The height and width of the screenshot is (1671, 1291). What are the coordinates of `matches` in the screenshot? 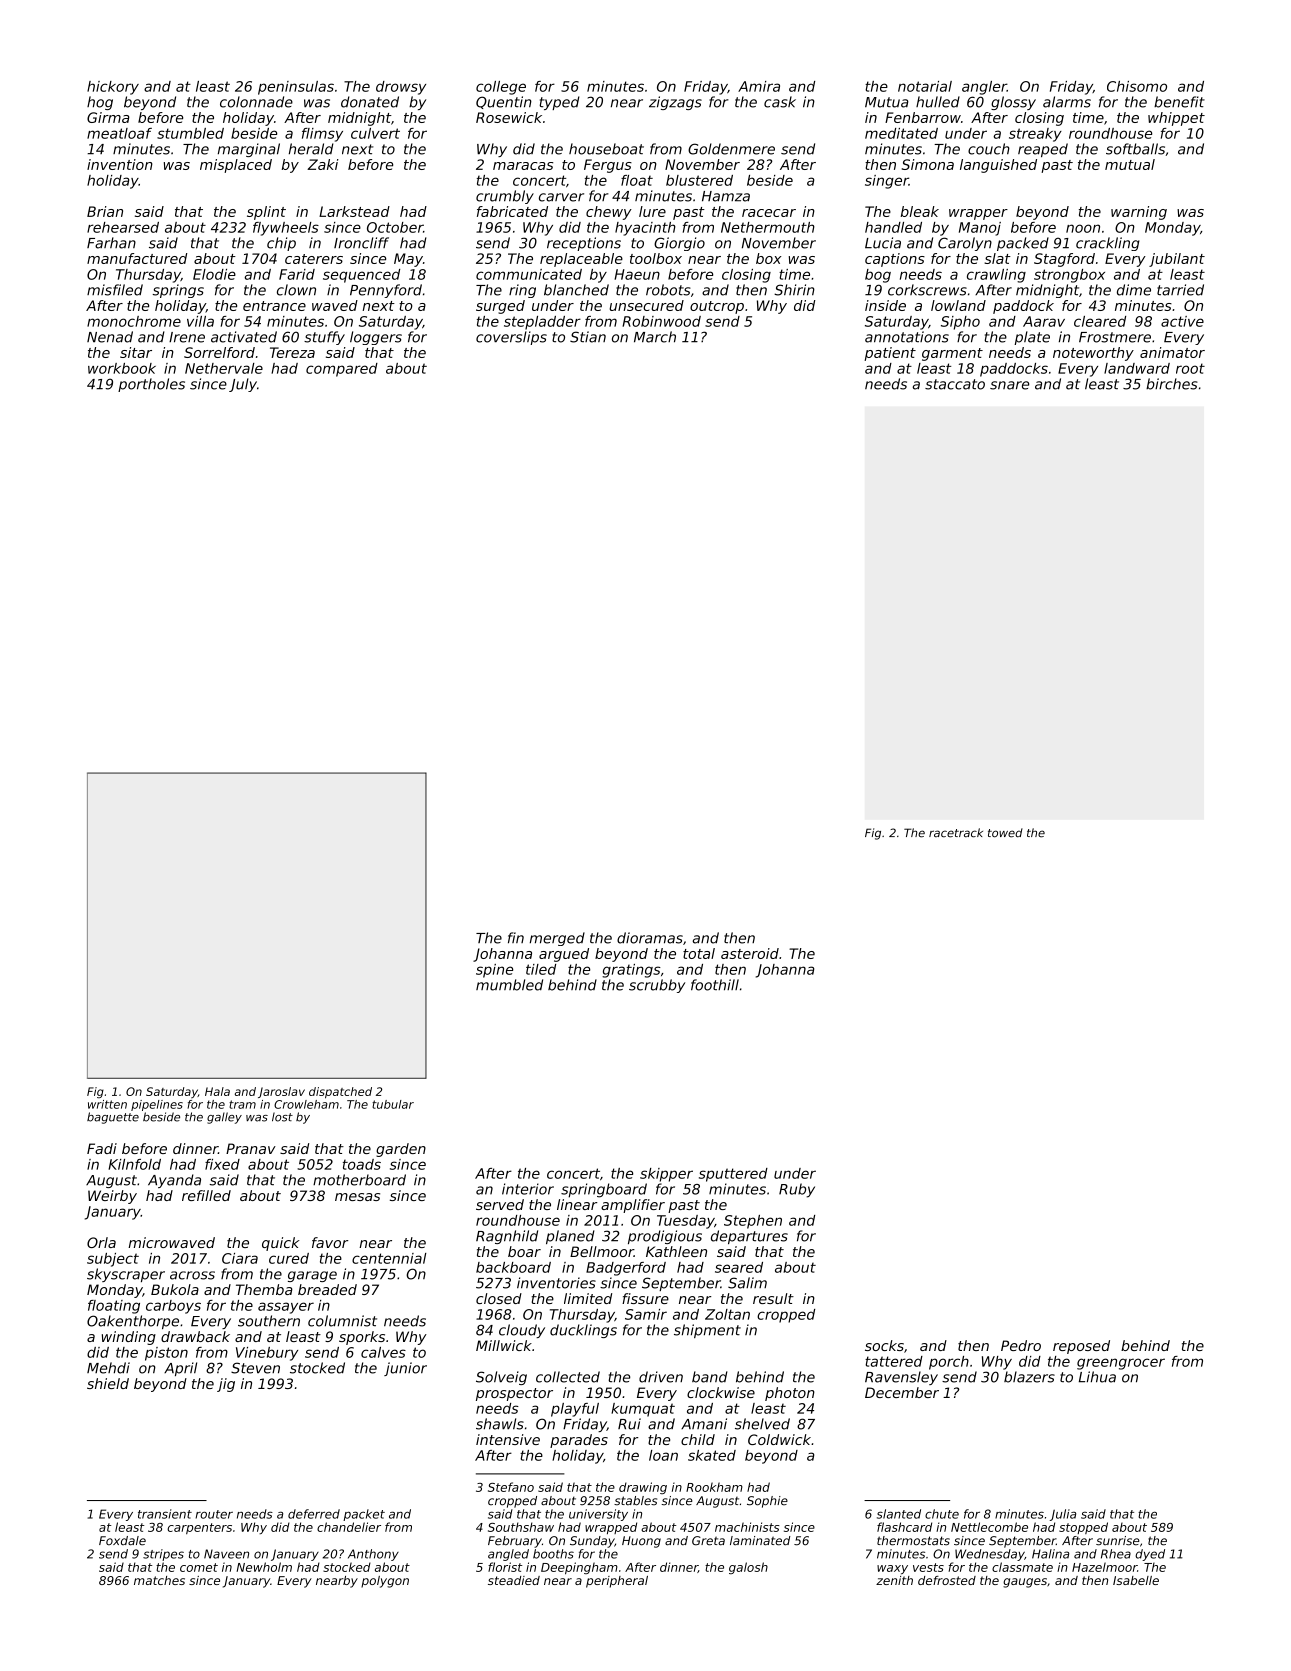 It's located at (159, 1580).
